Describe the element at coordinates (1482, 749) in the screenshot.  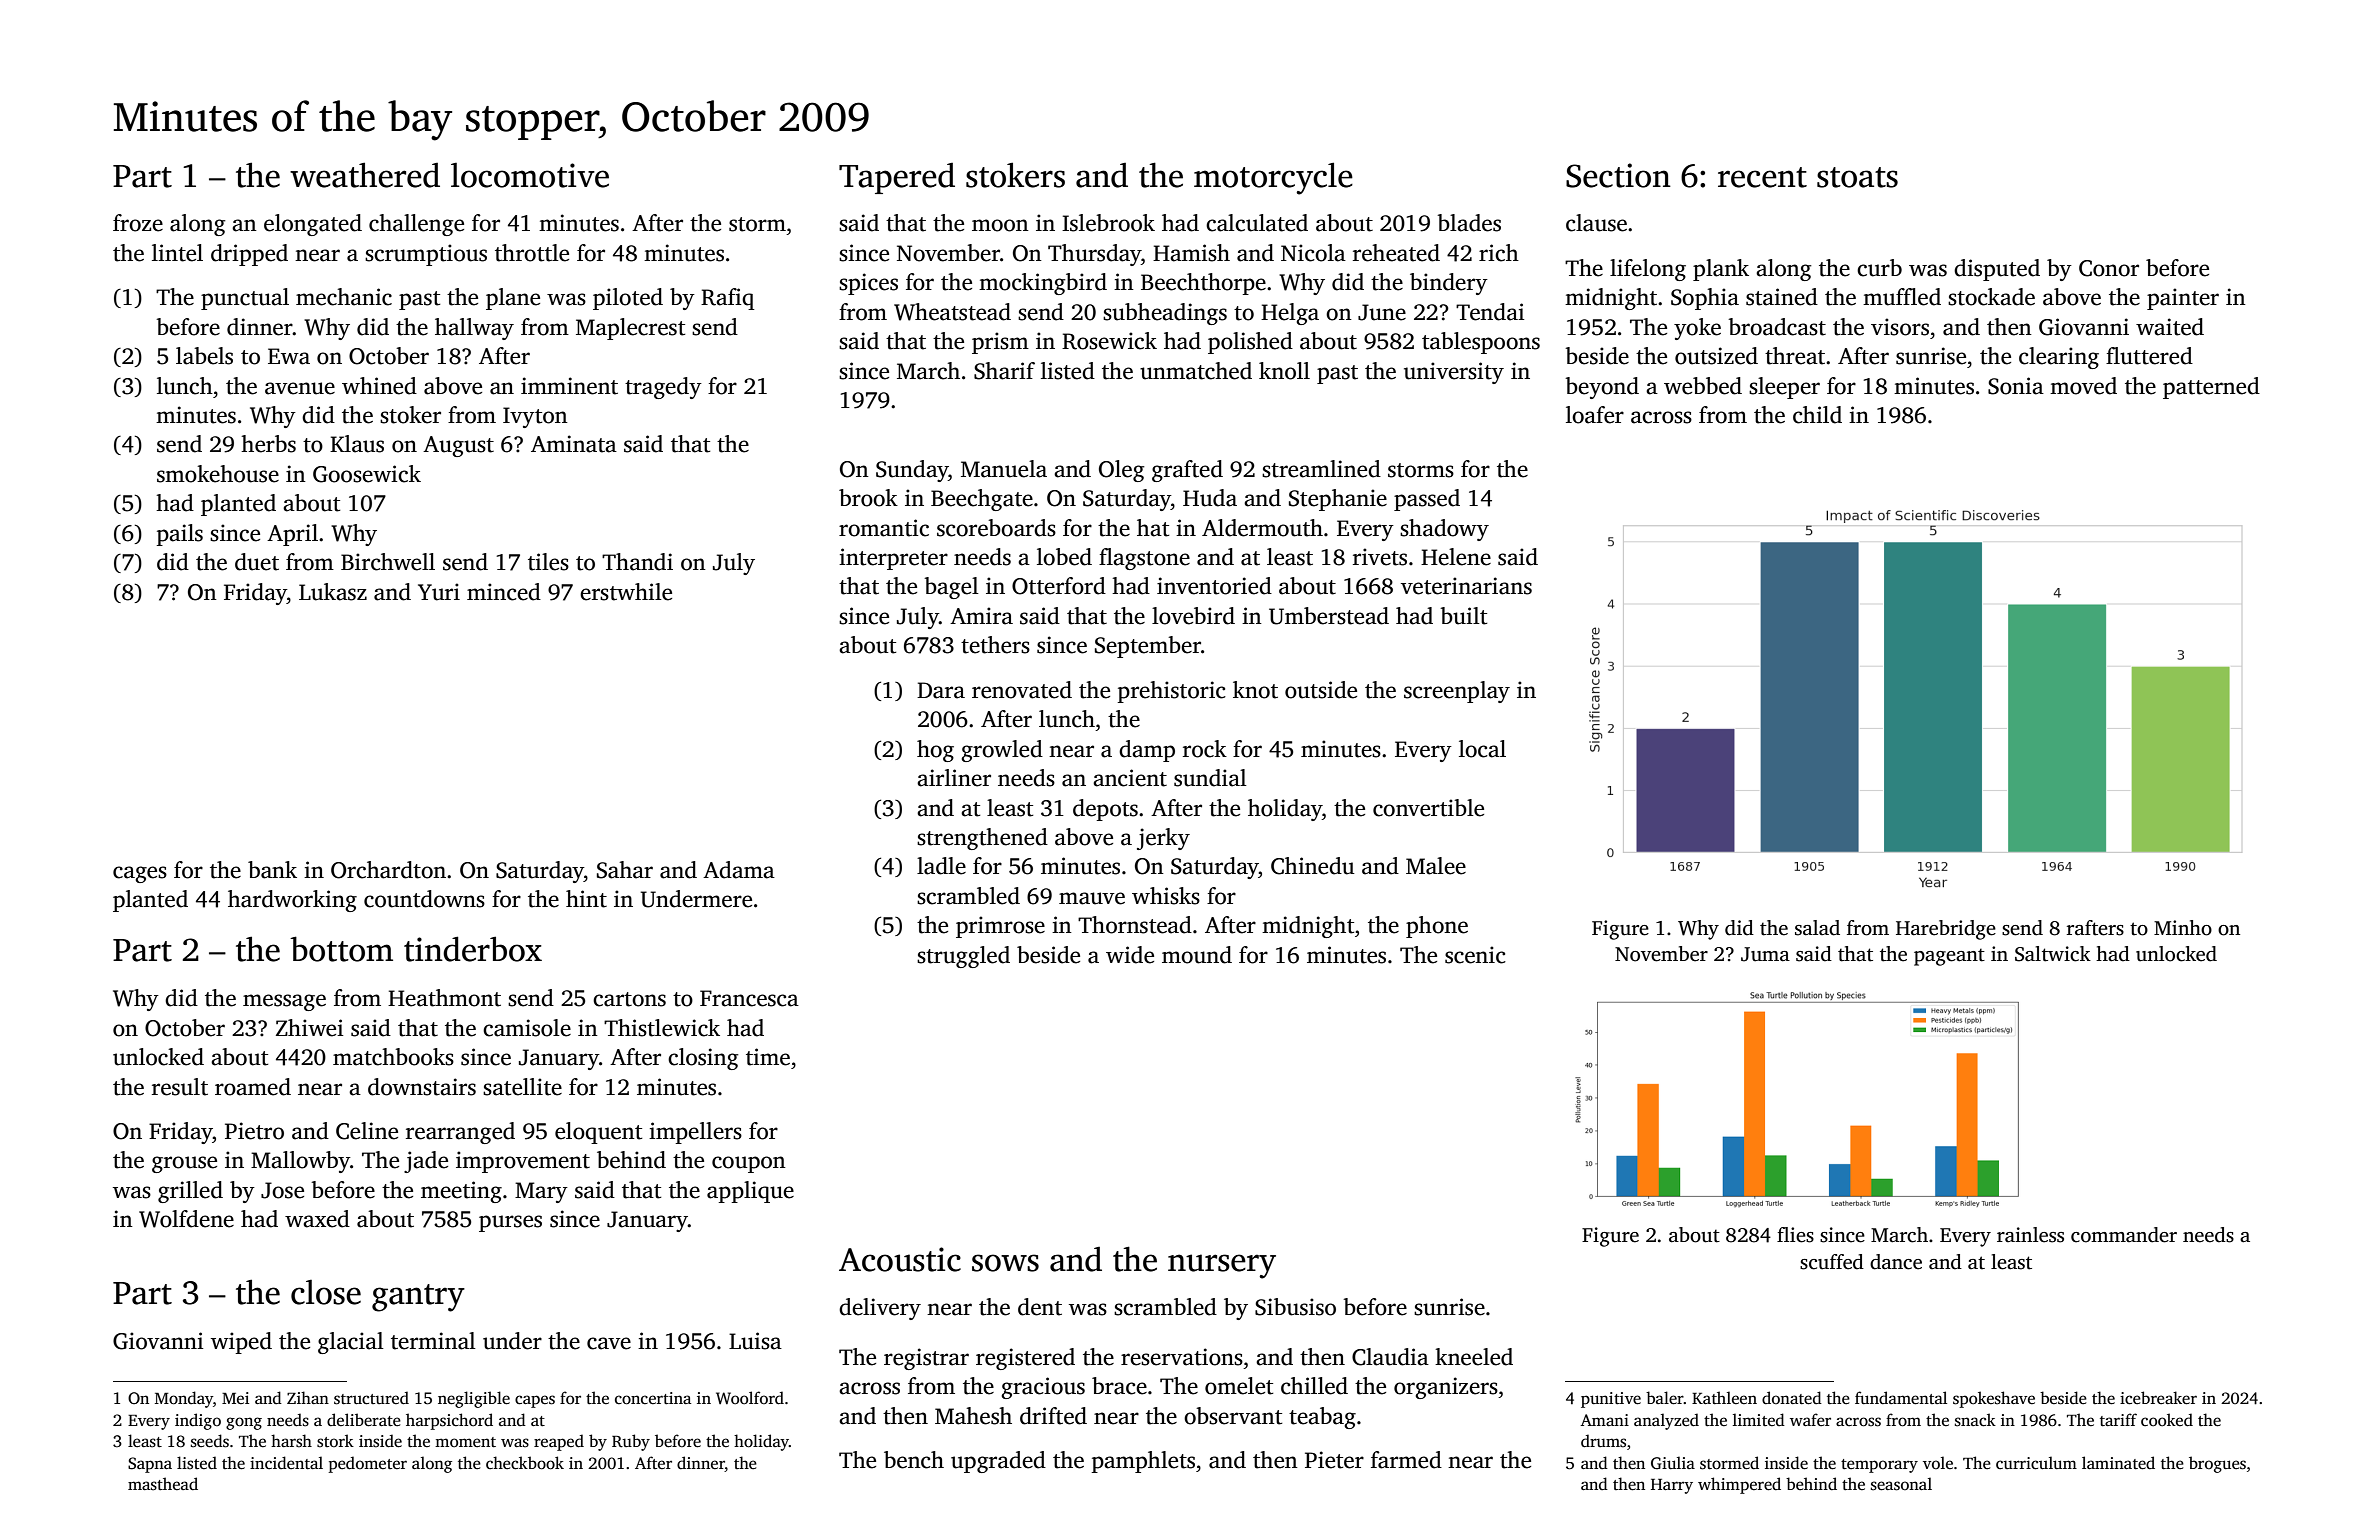
I see `local` at that location.
